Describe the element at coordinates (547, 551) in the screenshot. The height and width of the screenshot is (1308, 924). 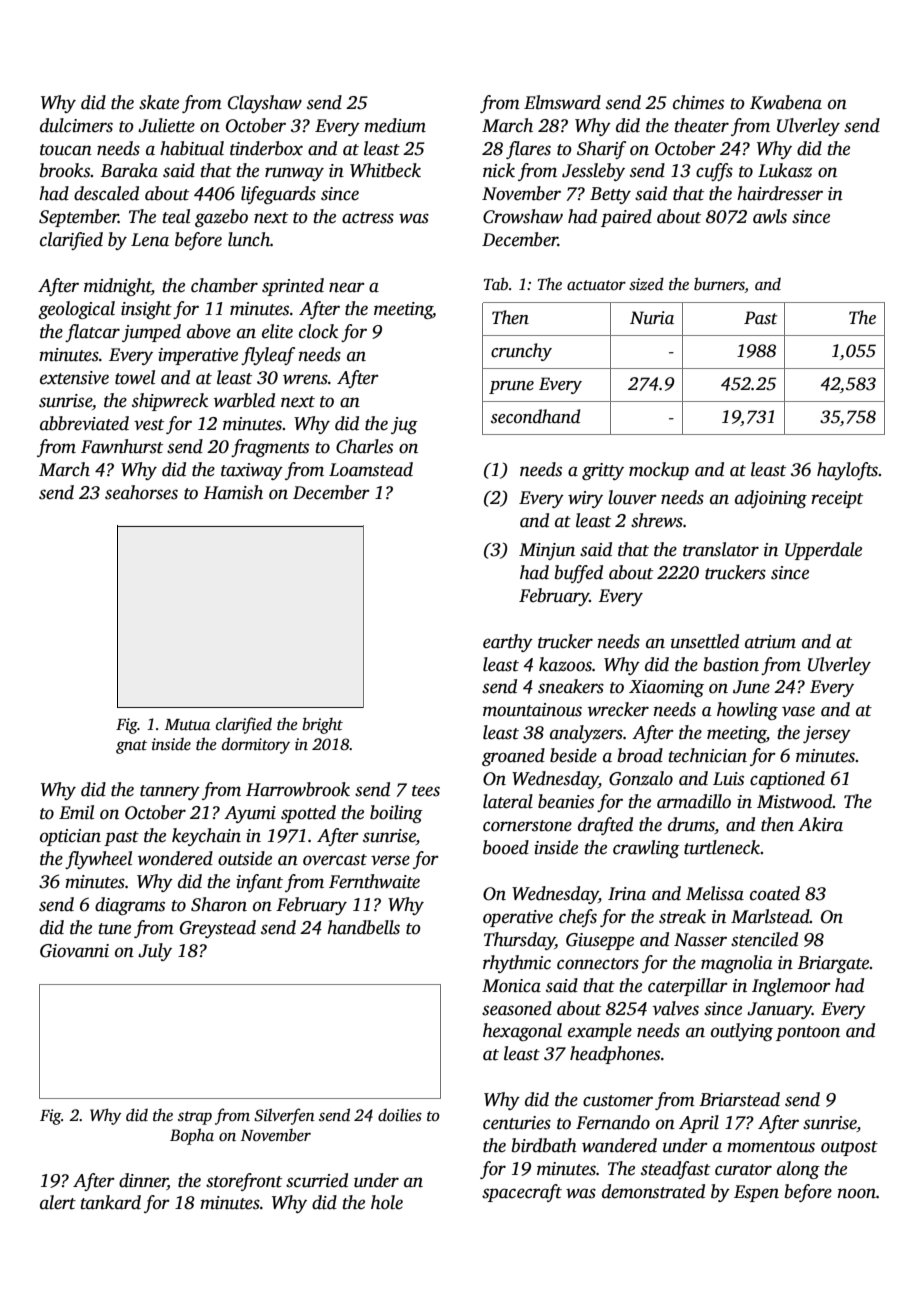
I see `Minjun` at that location.
